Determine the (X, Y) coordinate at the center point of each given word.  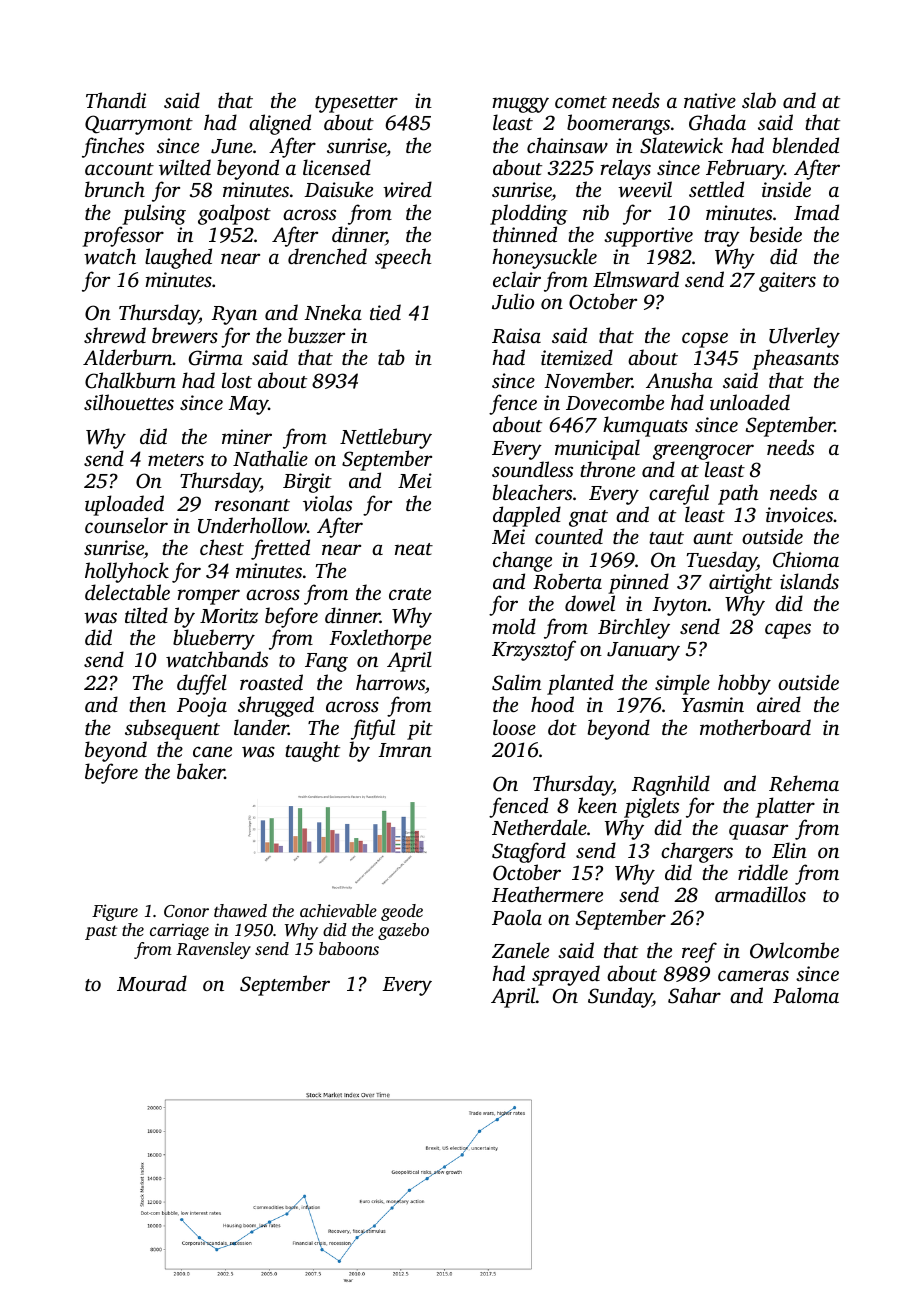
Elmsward (636, 279)
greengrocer (703, 452)
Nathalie (270, 458)
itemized (577, 357)
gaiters (787, 282)
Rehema (804, 783)
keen (597, 805)
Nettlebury (386, 438)
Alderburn (128, 357)
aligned (280, 124)
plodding (529, 214)
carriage (179, 932)
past (101, 933)
